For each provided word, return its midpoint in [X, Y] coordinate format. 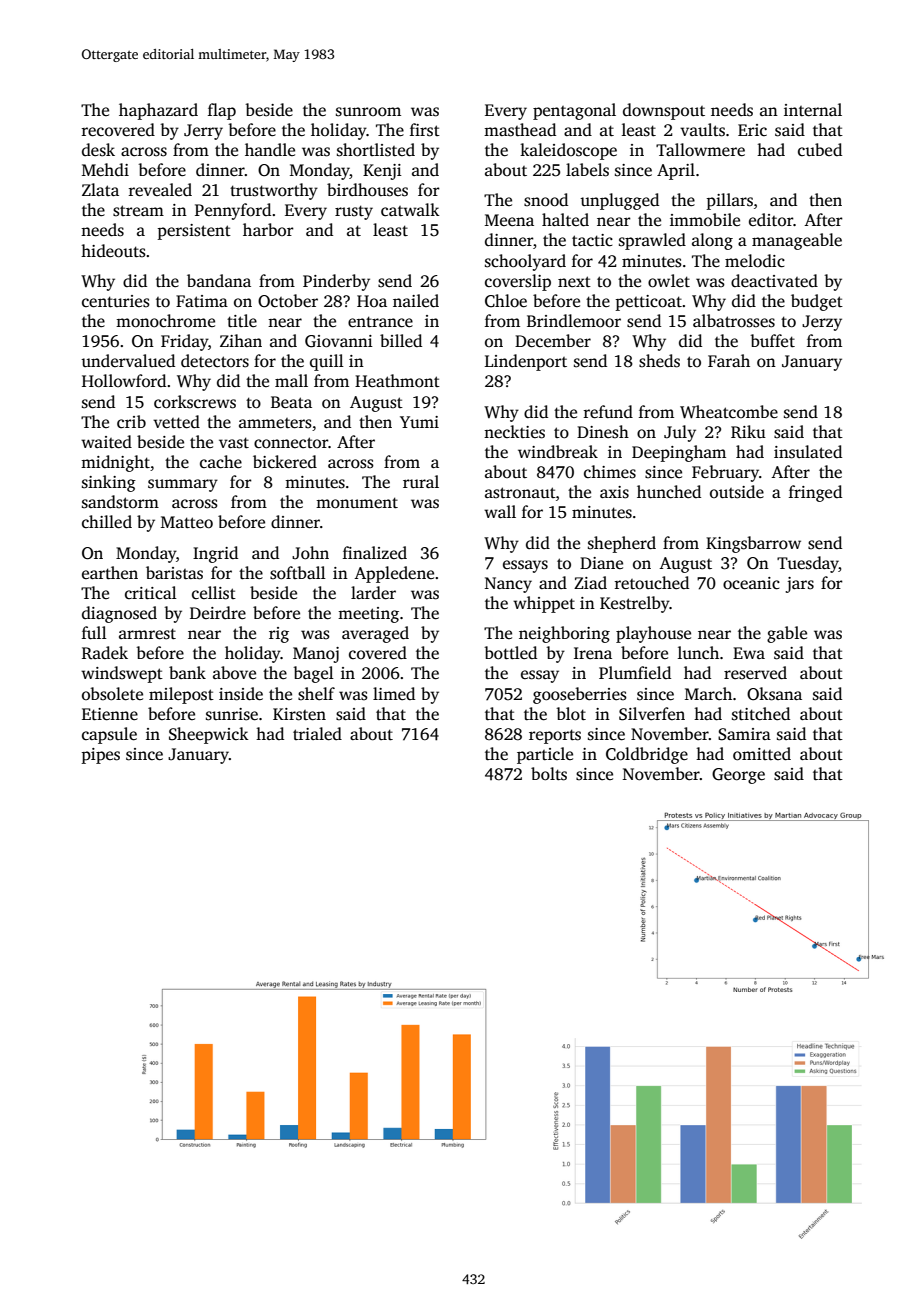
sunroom [368, 112]
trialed [317, 734]
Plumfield [635, 672]
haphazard [158, 111]
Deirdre [218, 613]
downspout [664, 111]
